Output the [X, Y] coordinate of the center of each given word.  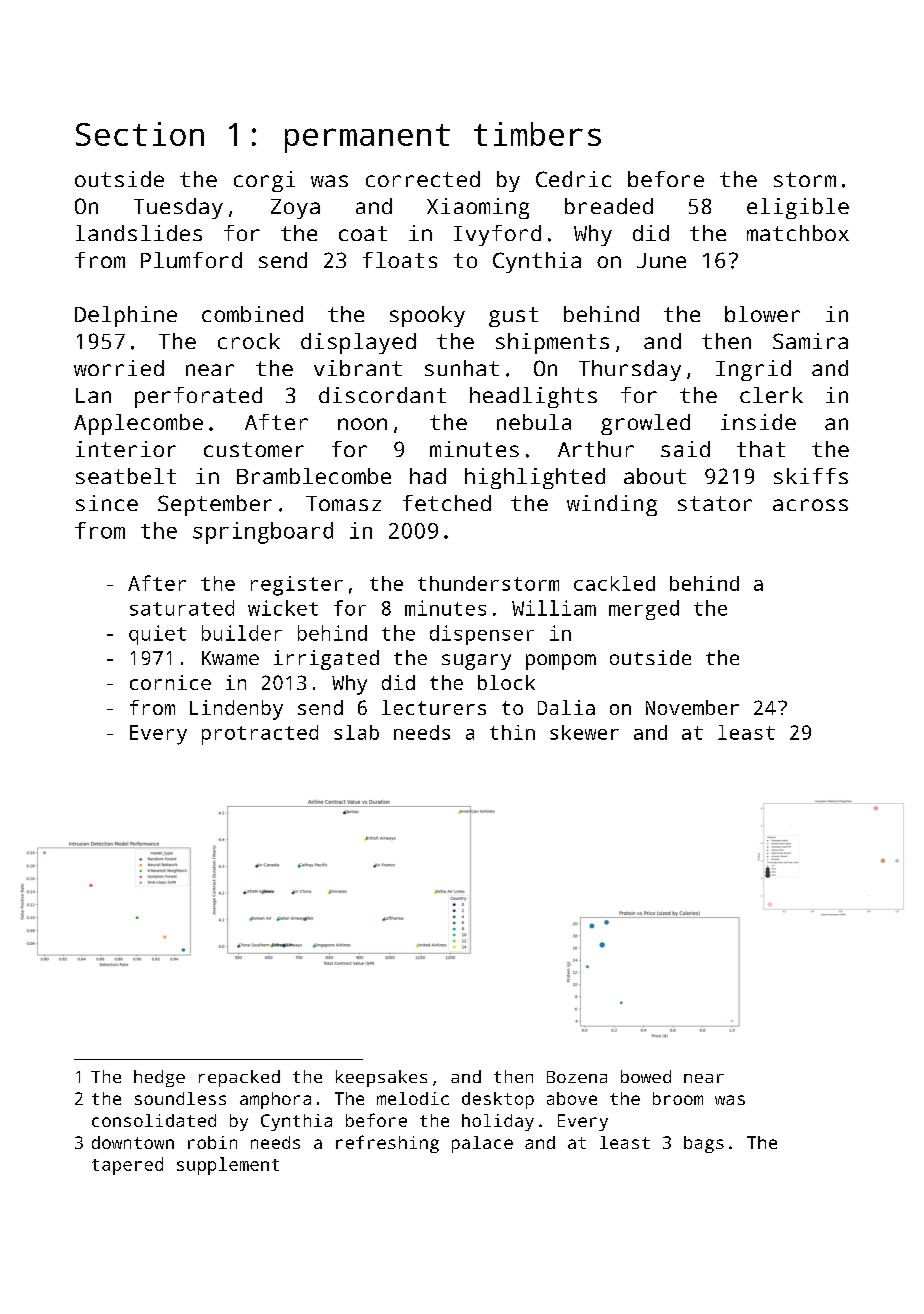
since [107, 503]
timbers [537, 134]
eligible [798, 208]
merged [644, 610]
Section [140, 134]
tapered [127, 1166]
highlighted [535, 478]
